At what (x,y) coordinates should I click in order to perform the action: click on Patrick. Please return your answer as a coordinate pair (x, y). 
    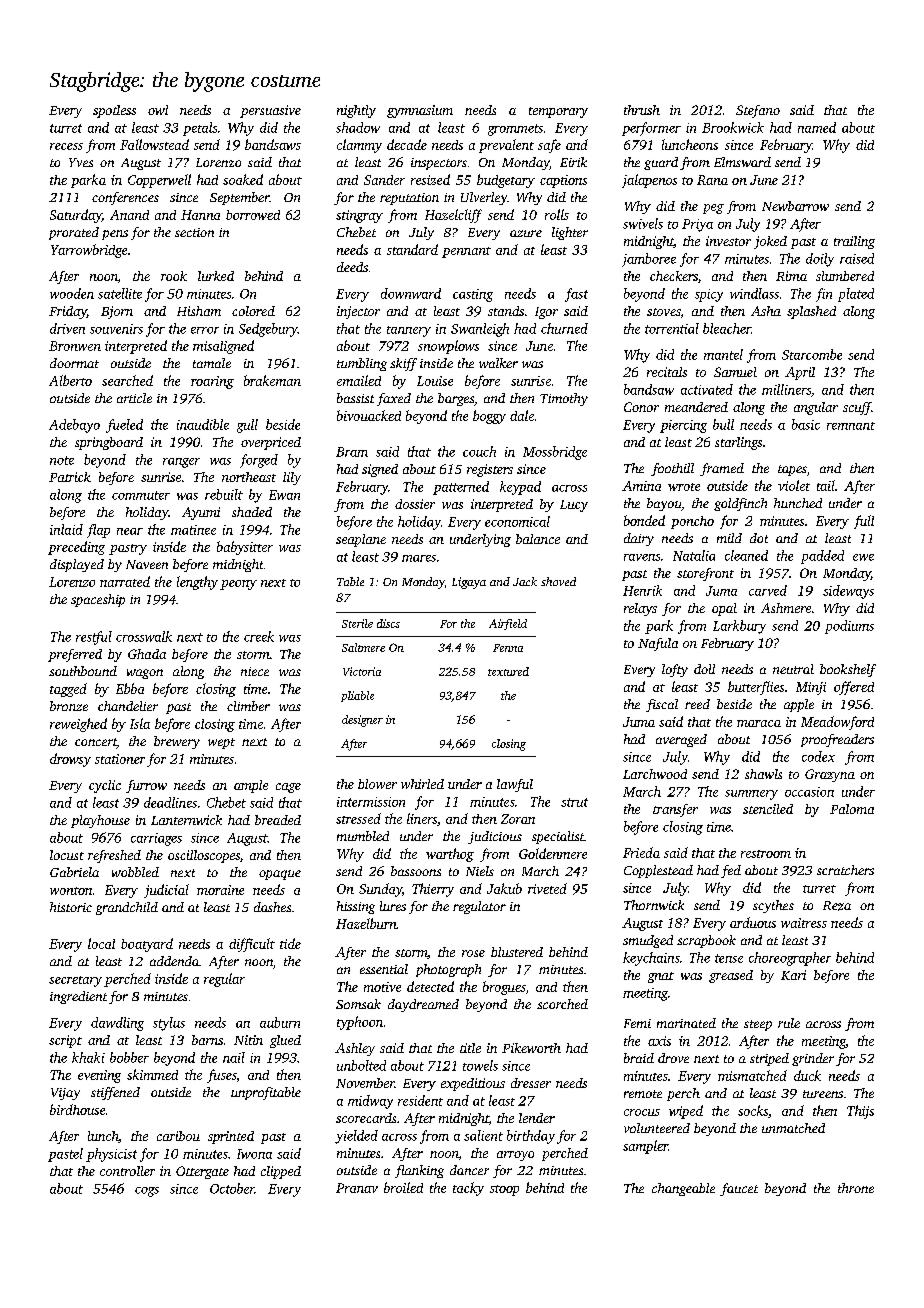
    Looking at the image, I should click on (70, 477).
